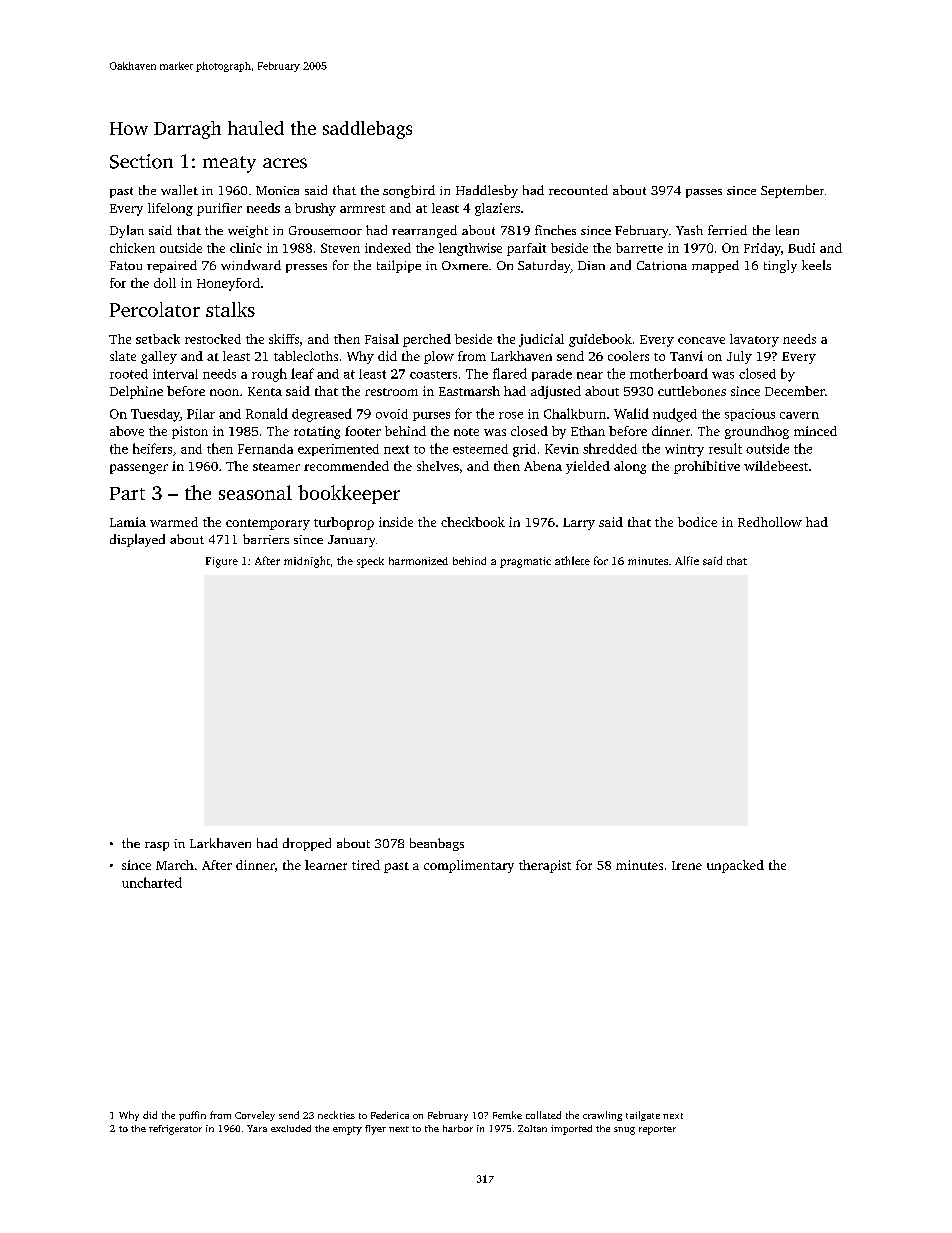 Image resolution: width=952 pixels, height=1233 pixels. I want to click on reporter, so click(657, 1130).
